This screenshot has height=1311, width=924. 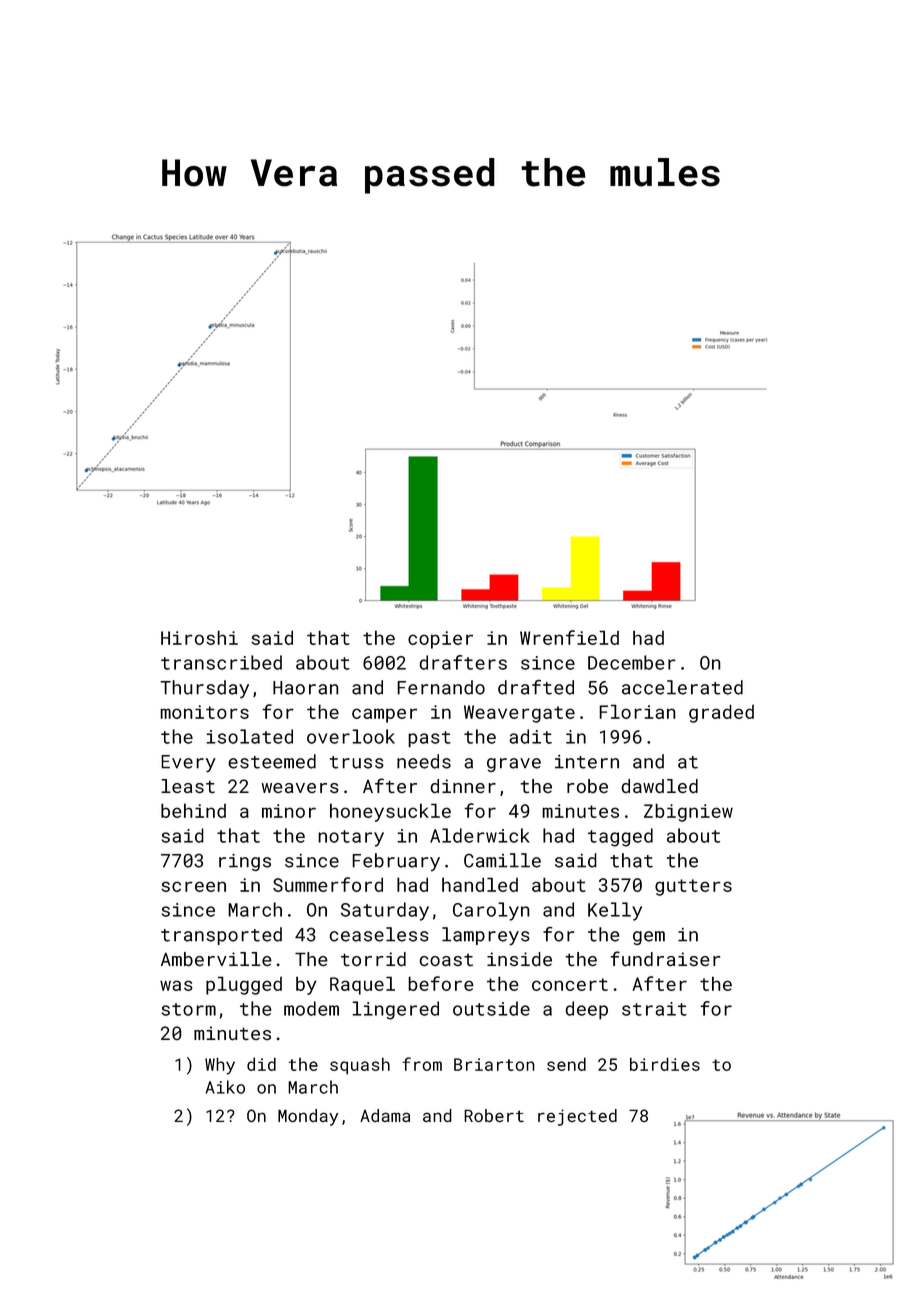 What do you see at coordinates (682, 687) in the screenshot?
I see `accelerated` at bounding box center [682, 687].
